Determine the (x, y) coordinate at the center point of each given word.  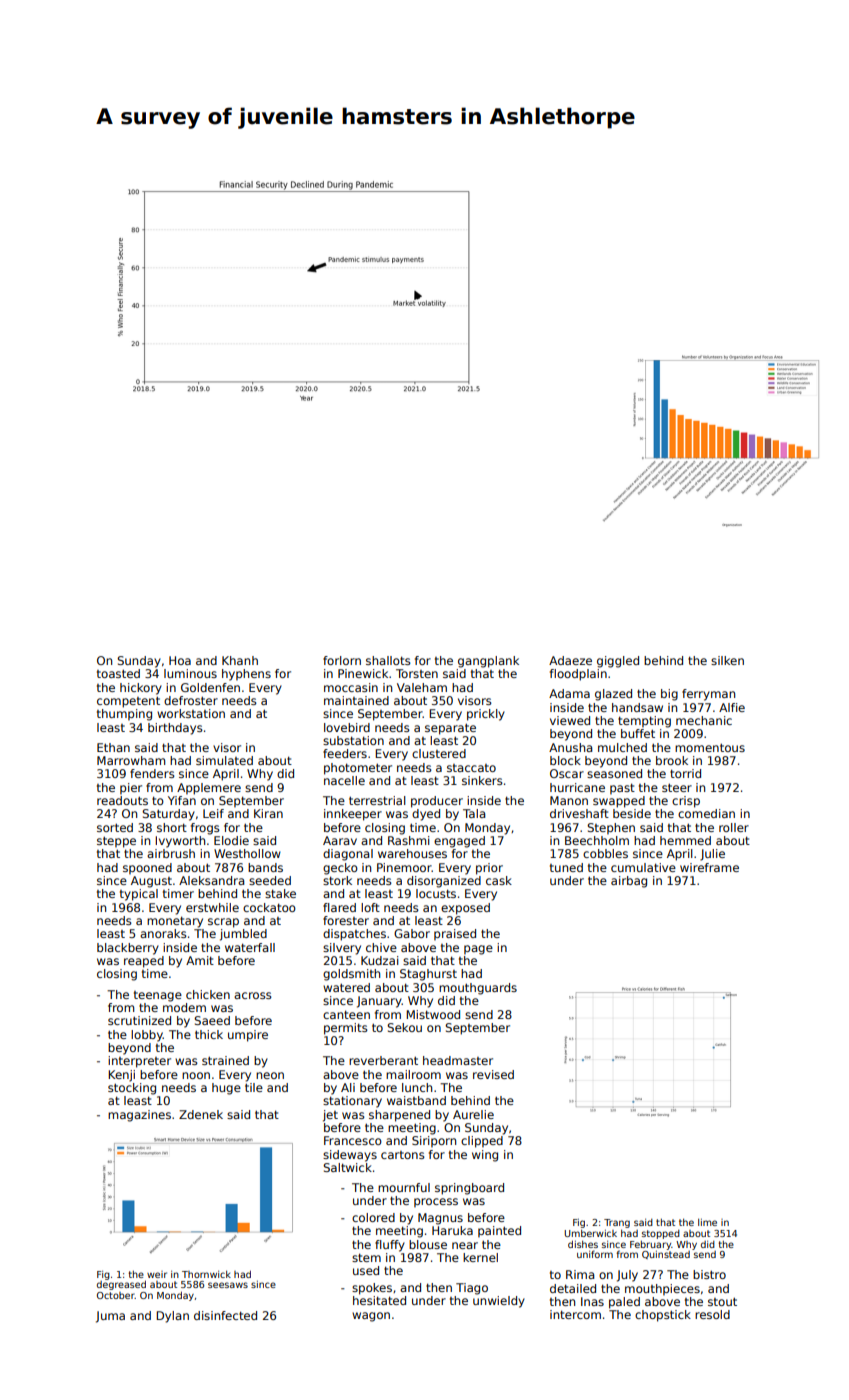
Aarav (340, 840)
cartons (403, 1155)
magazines (139, 1116)
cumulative (643, 867)
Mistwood (433, 1014)
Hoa (180, 660)
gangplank (488, 662)
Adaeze (570, 660)
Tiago (472, 1289)
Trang (617, 1223)
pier (131, 789)
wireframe (709, 867)
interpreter (139, 1062)
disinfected (225, 1315)
